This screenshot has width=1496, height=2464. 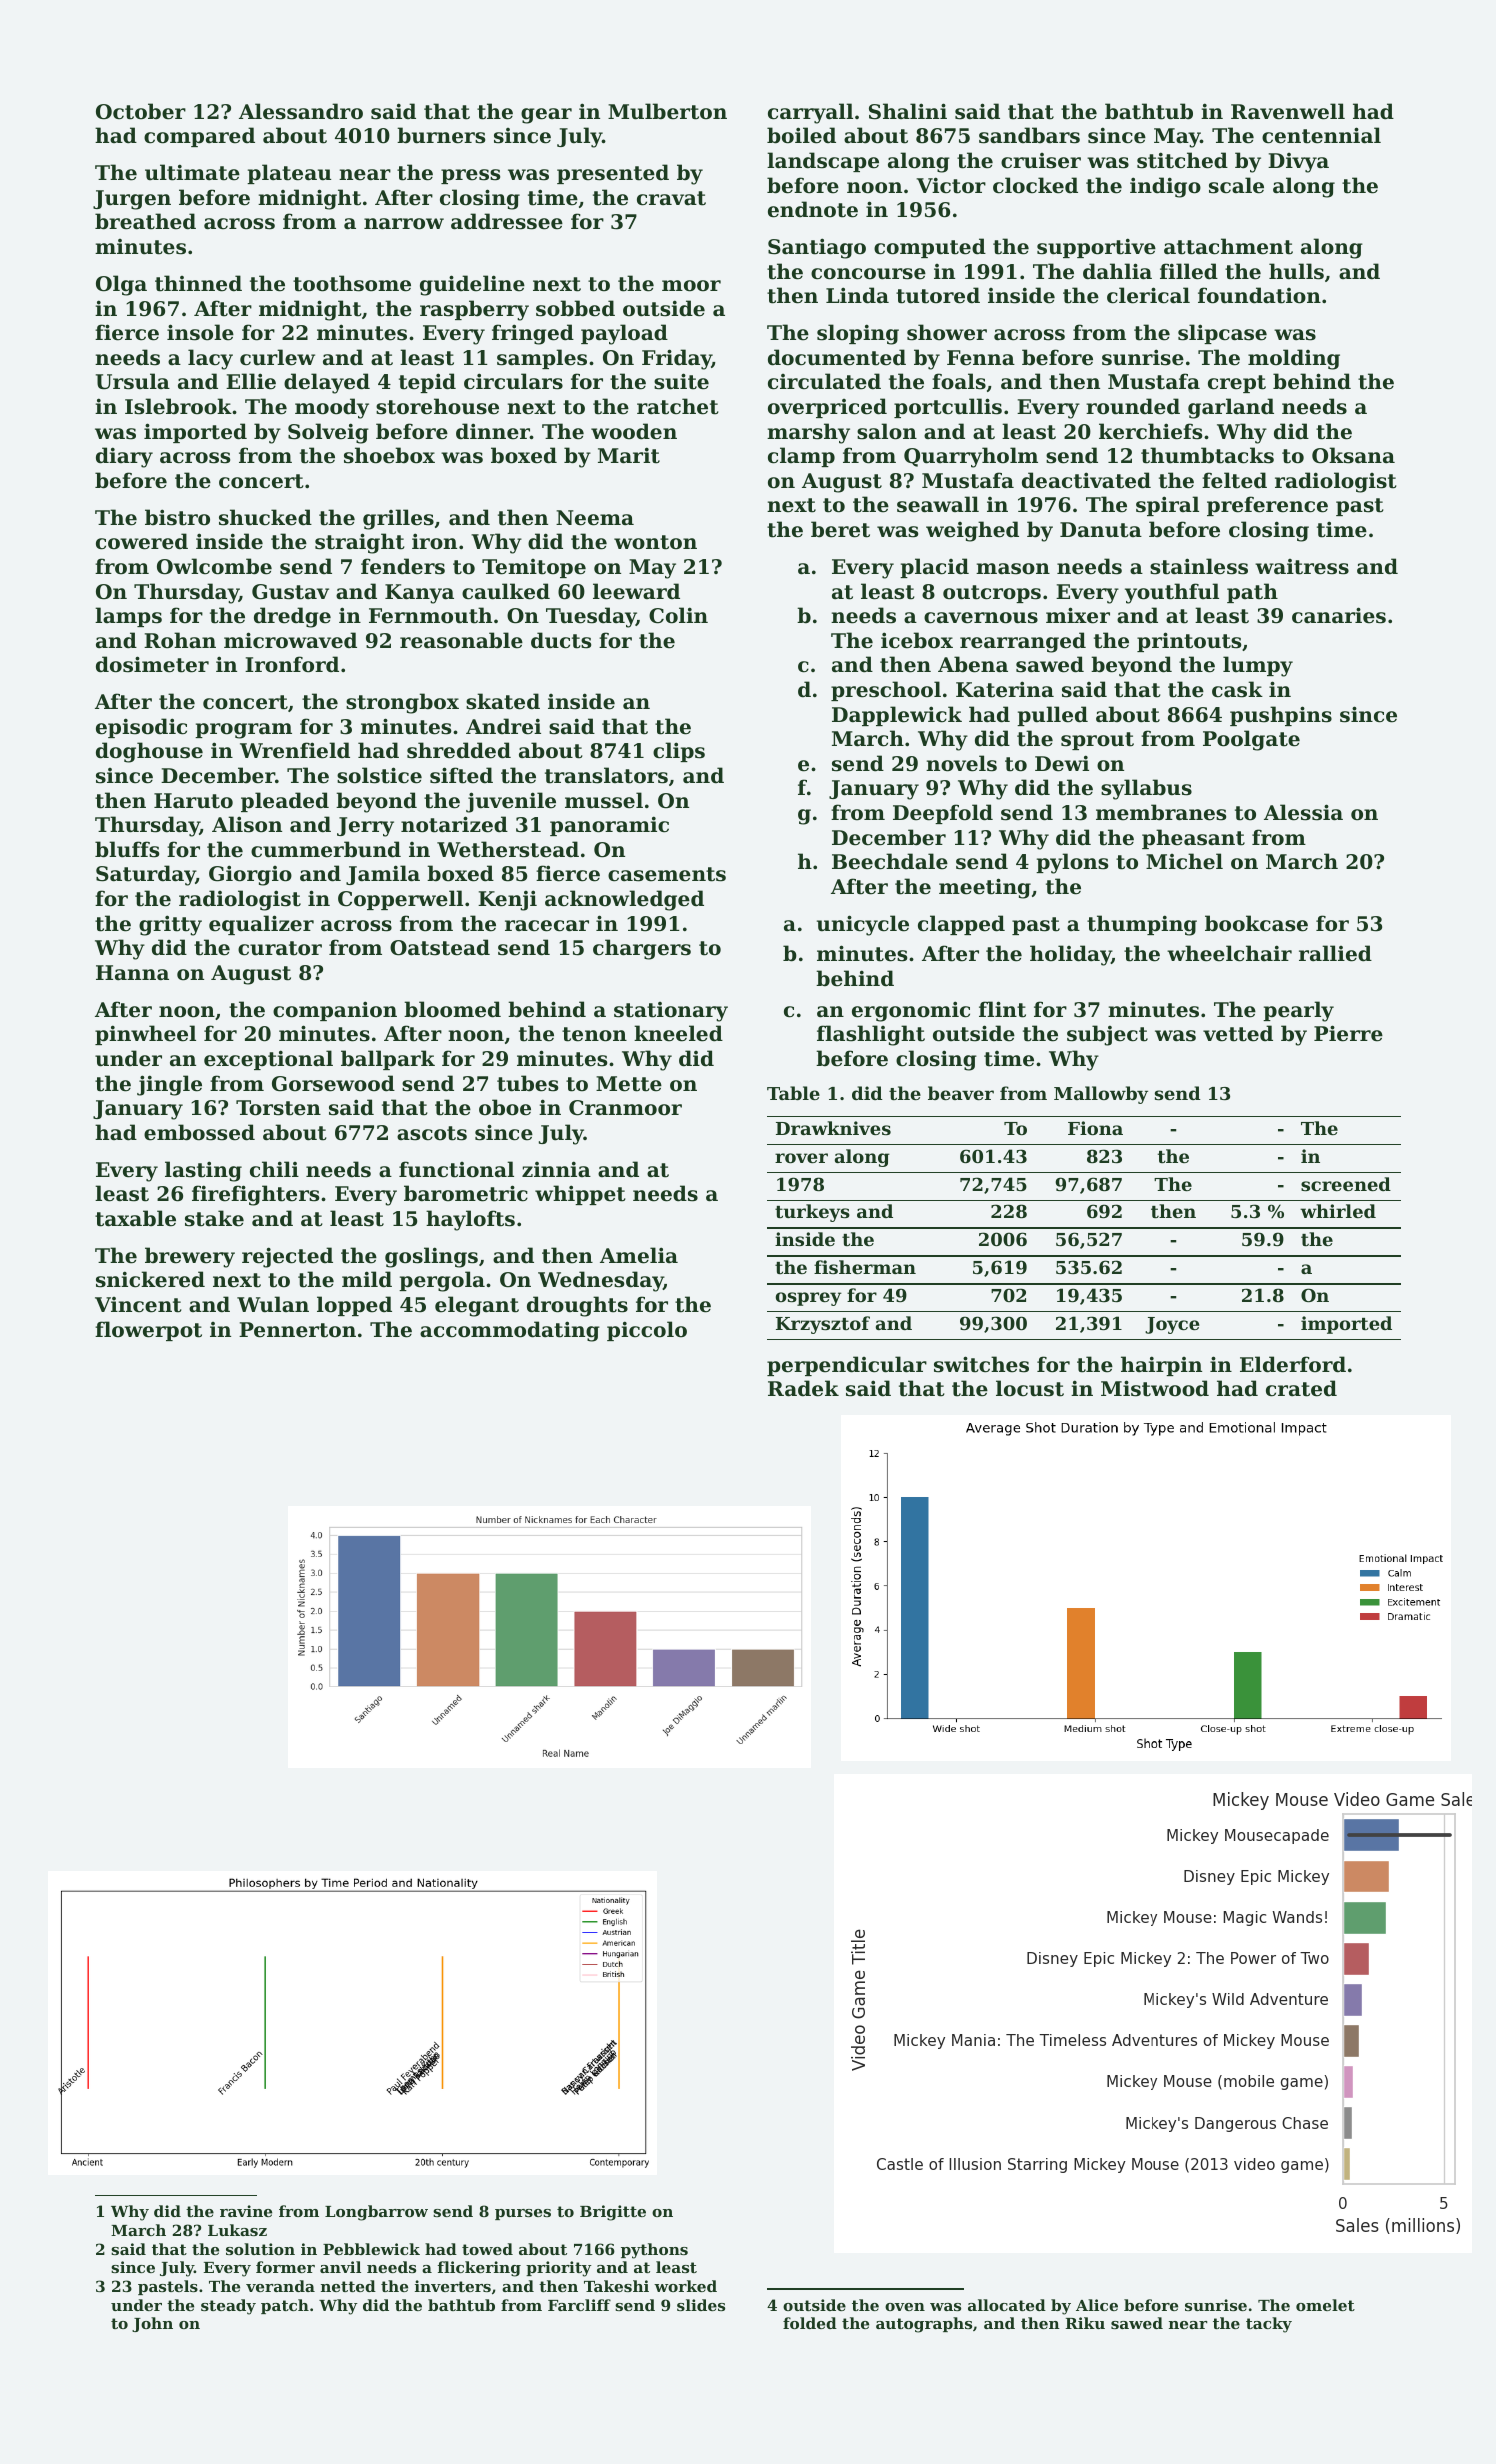 I want to click on Alice, so click(x=1097, y=2305).
